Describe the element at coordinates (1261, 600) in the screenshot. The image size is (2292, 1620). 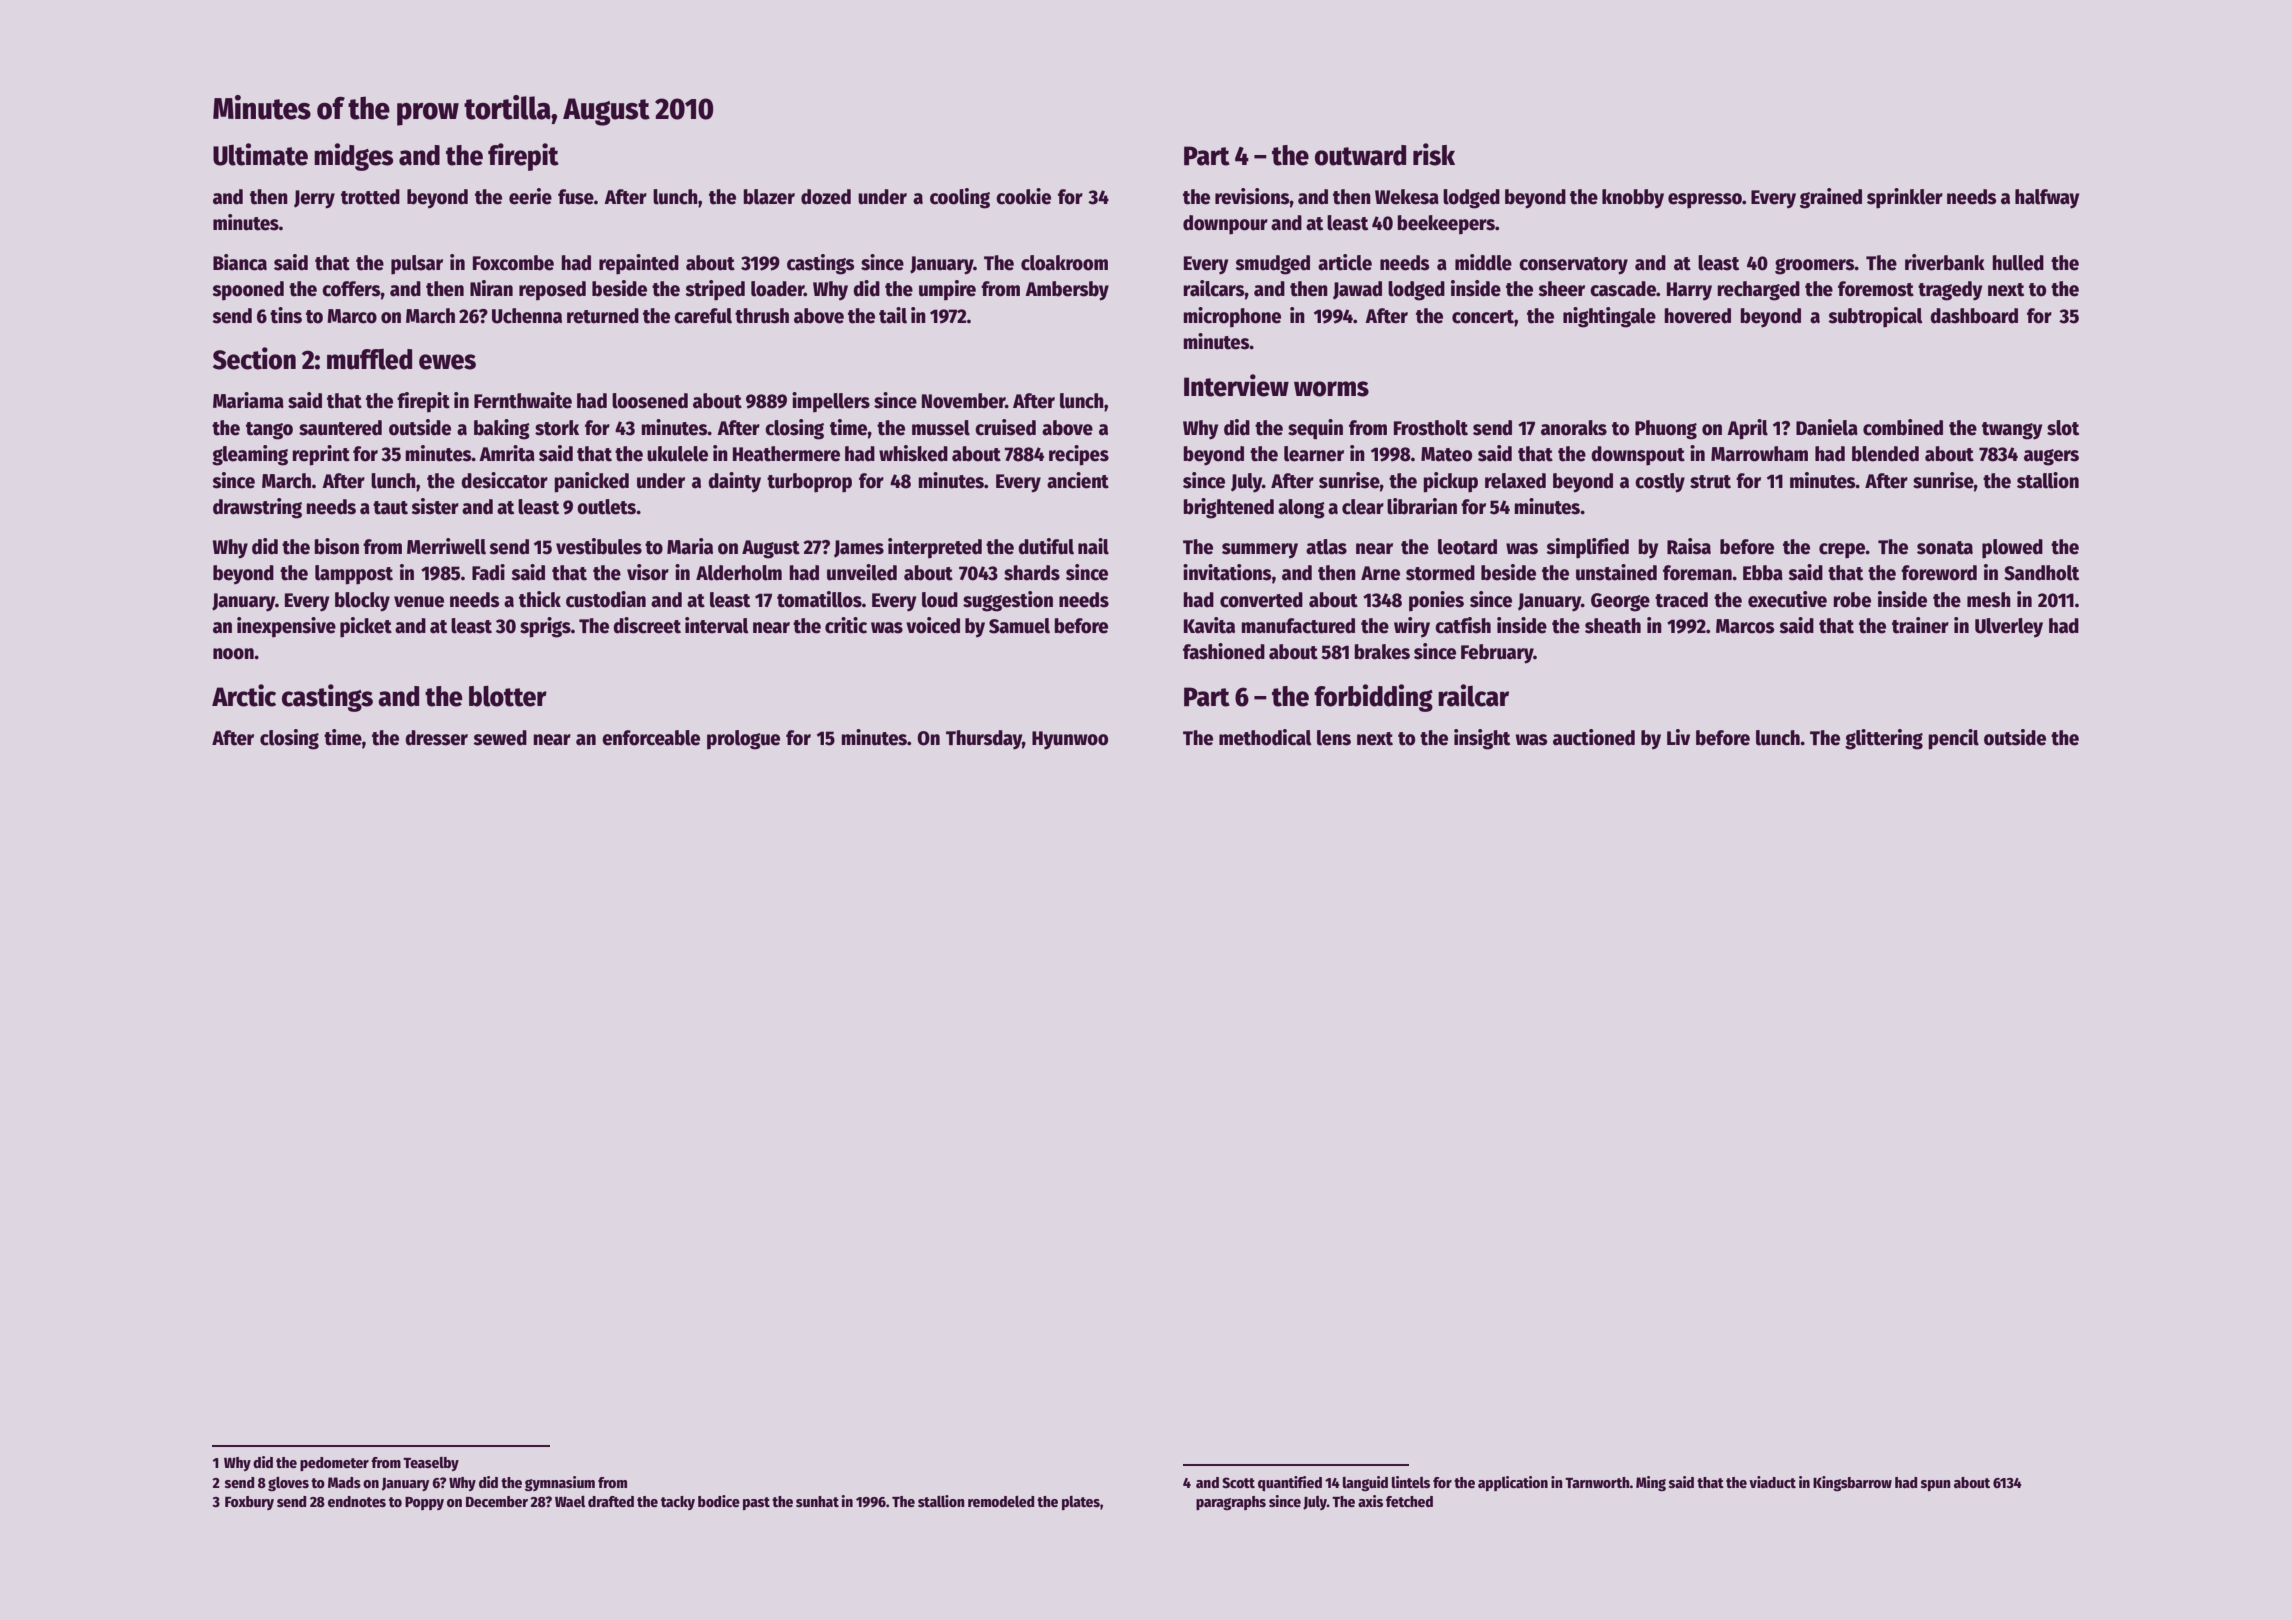
I see `converted` at that location.
